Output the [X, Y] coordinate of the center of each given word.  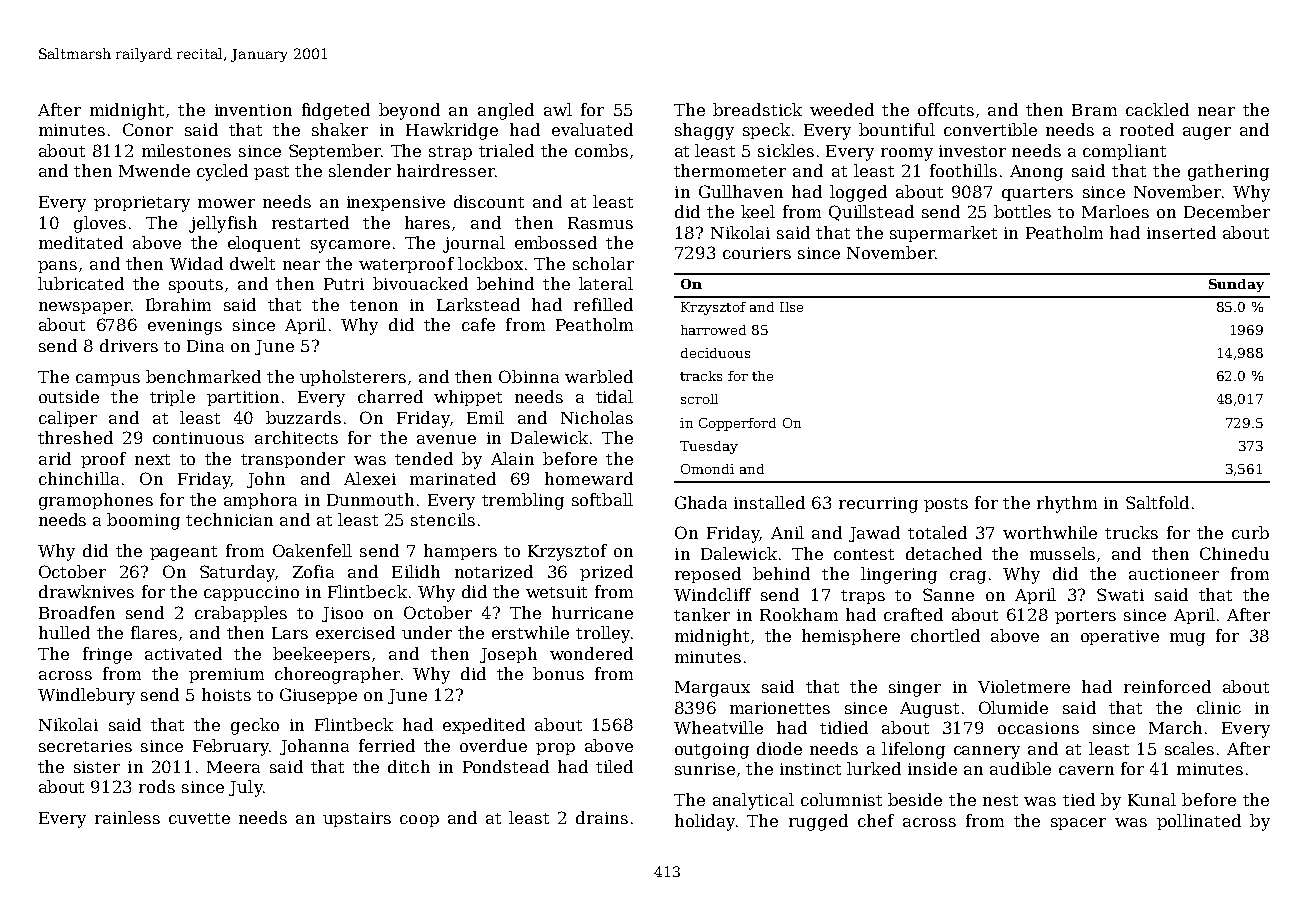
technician [229, 519]
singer [915, 689]
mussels [1062, 553]
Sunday [1236, 285]
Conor [148, 129]
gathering [1228, 172]
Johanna [314, 747]
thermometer [730, 170]
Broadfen [77, 612]
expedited [484, 726]
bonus [558, 673]
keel [758, 211]
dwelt [252, 263]
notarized [494, 571]
